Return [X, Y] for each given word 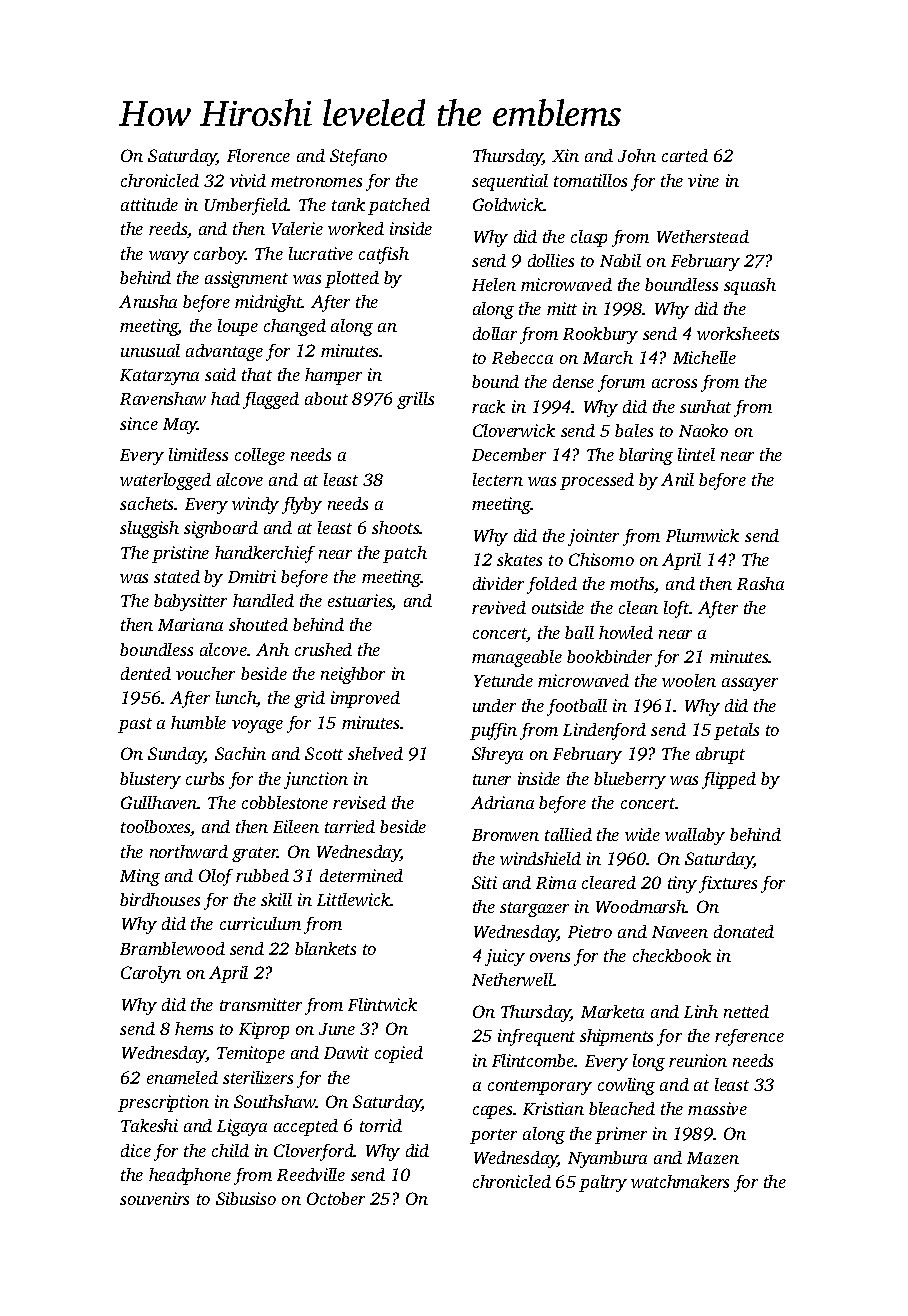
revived [499, 607]
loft [677, 609]
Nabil [620, 260]
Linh [701, 1011]
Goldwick [508, 204]
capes [492, 1112]
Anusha [148, 301]
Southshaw [275, 1101]
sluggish [149, 529]
